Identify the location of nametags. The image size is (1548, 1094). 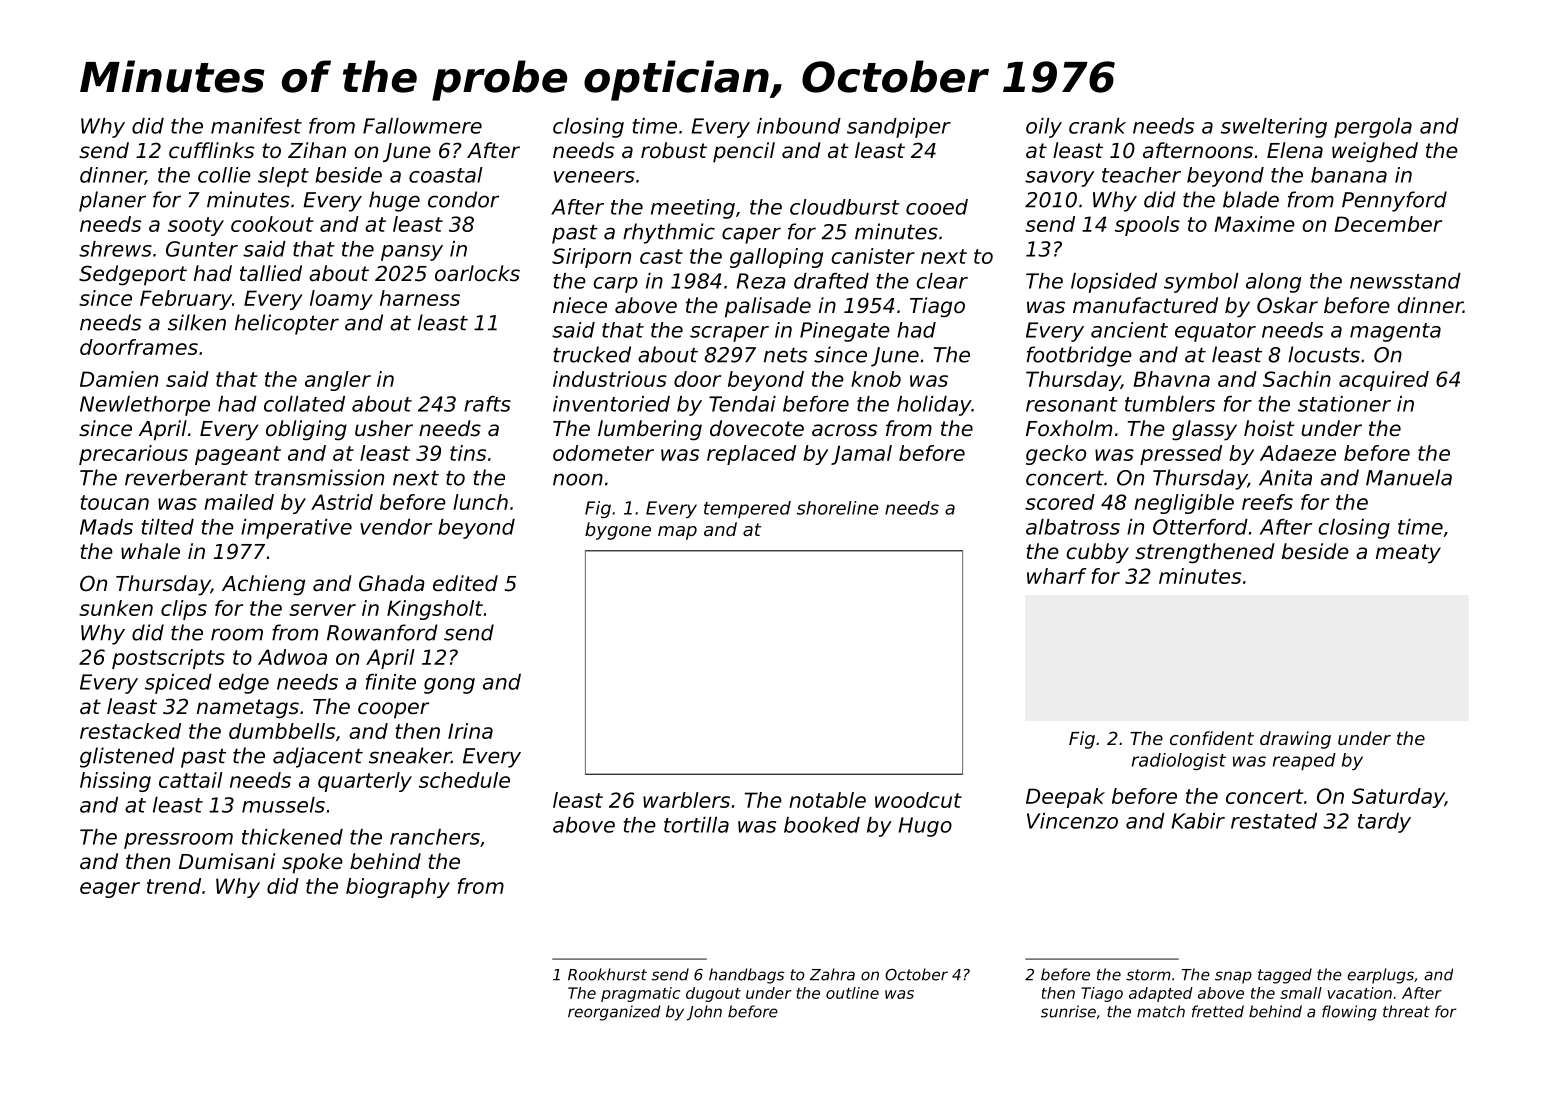
(248, 709).
